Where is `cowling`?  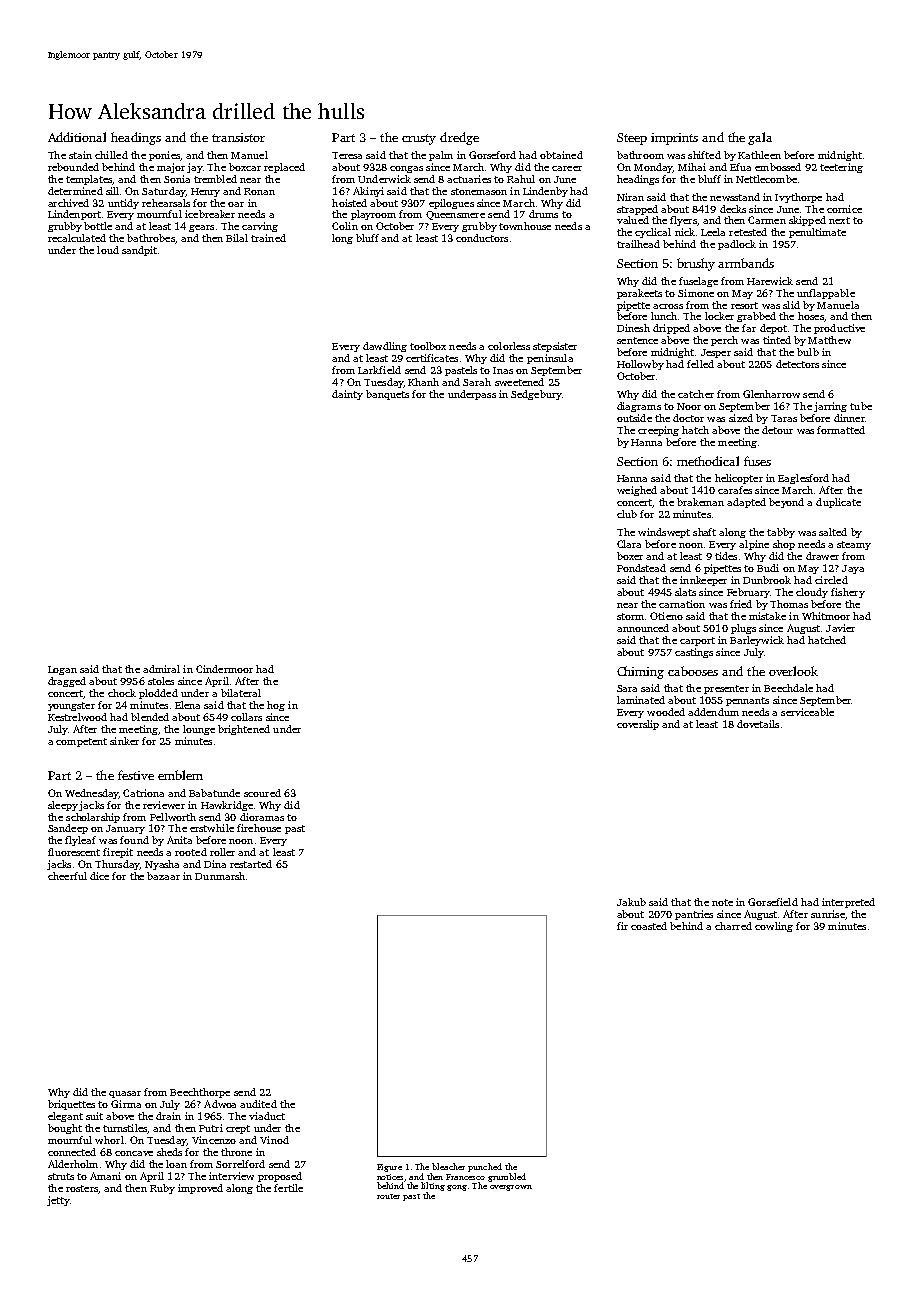
cowling is located at coordinates (774, 927).
